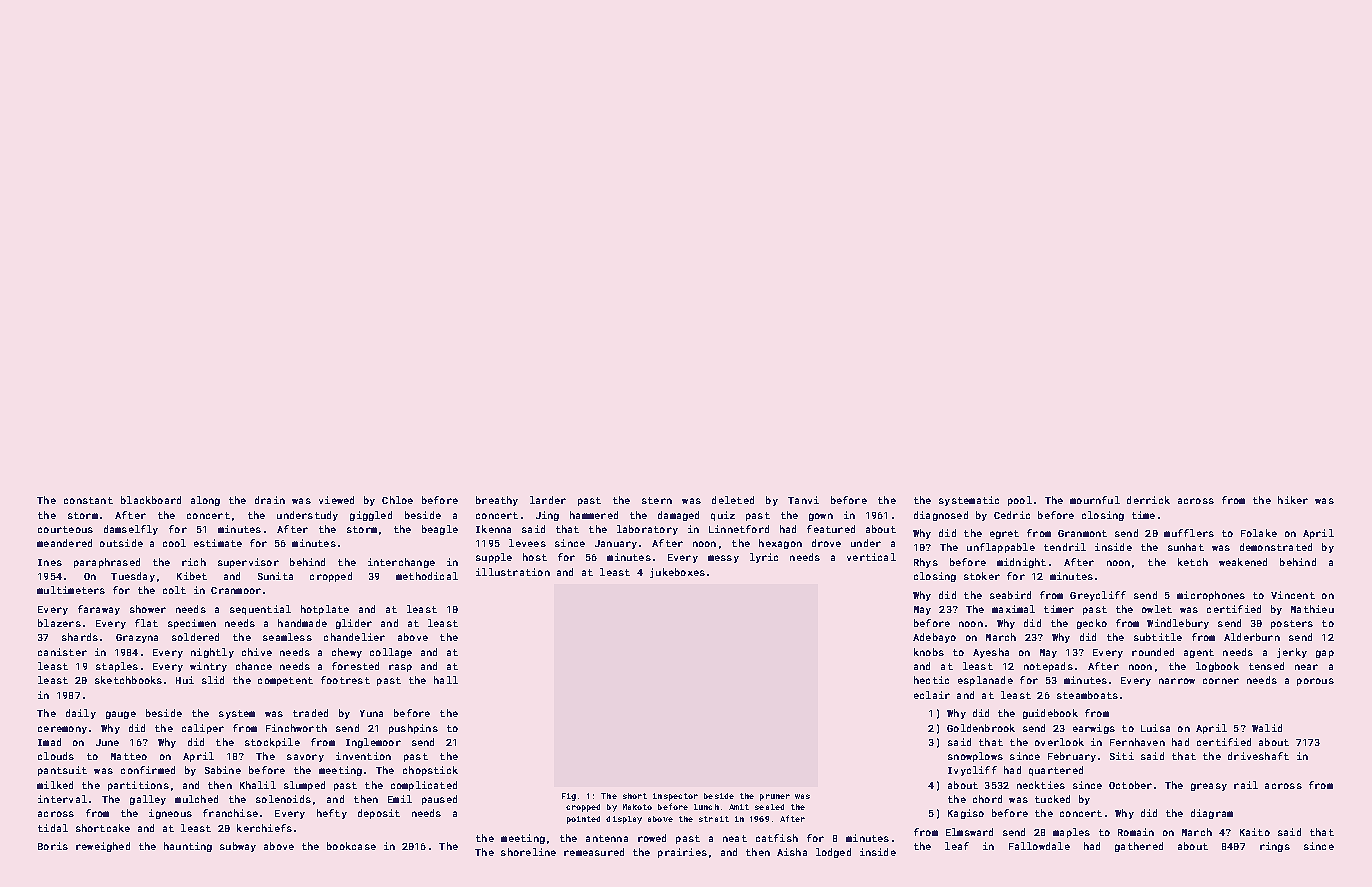  I want to click on eclair, so click(932, 695).
